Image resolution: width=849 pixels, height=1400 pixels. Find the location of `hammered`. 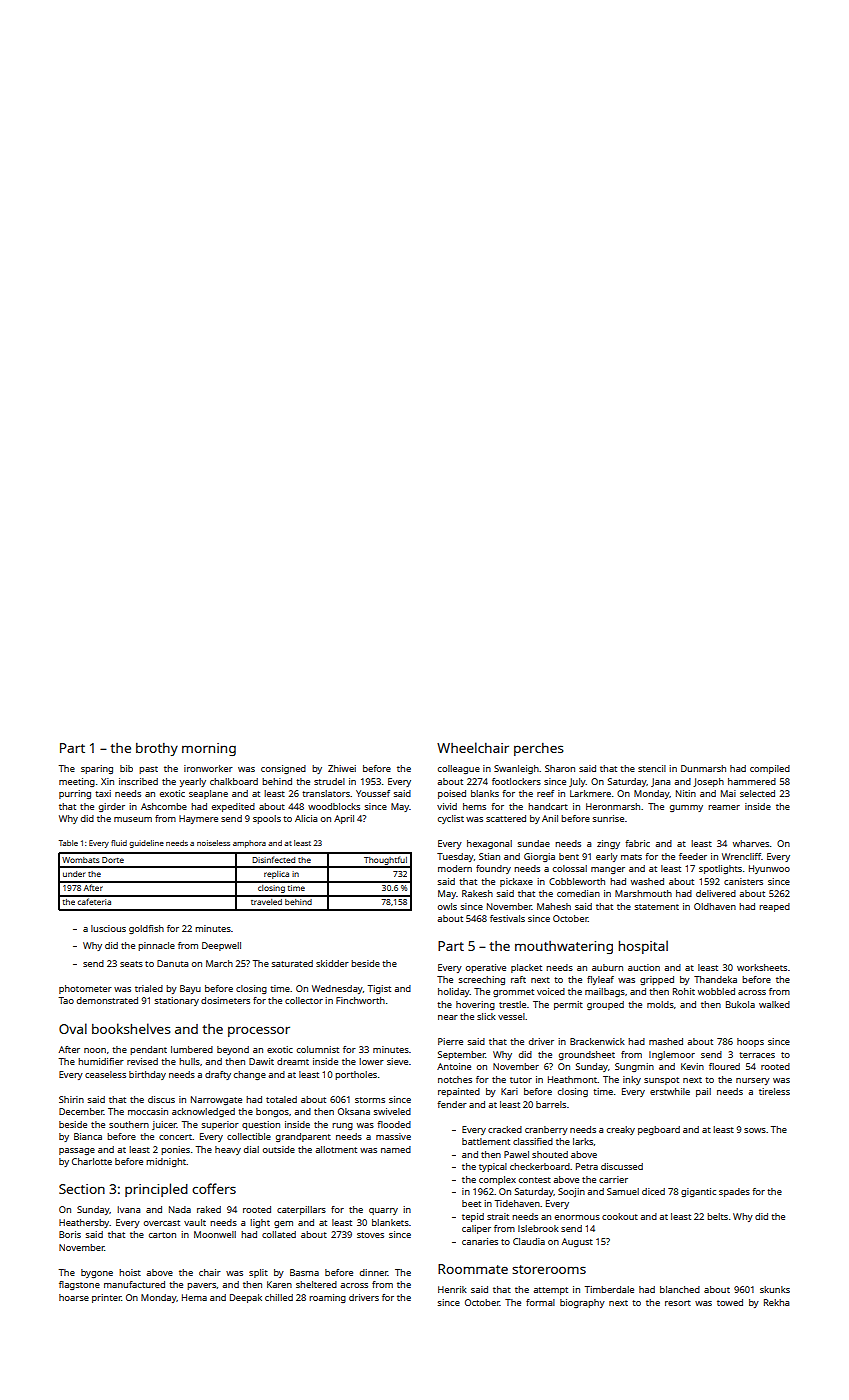

hammered is located at coordinates (752, 781).
